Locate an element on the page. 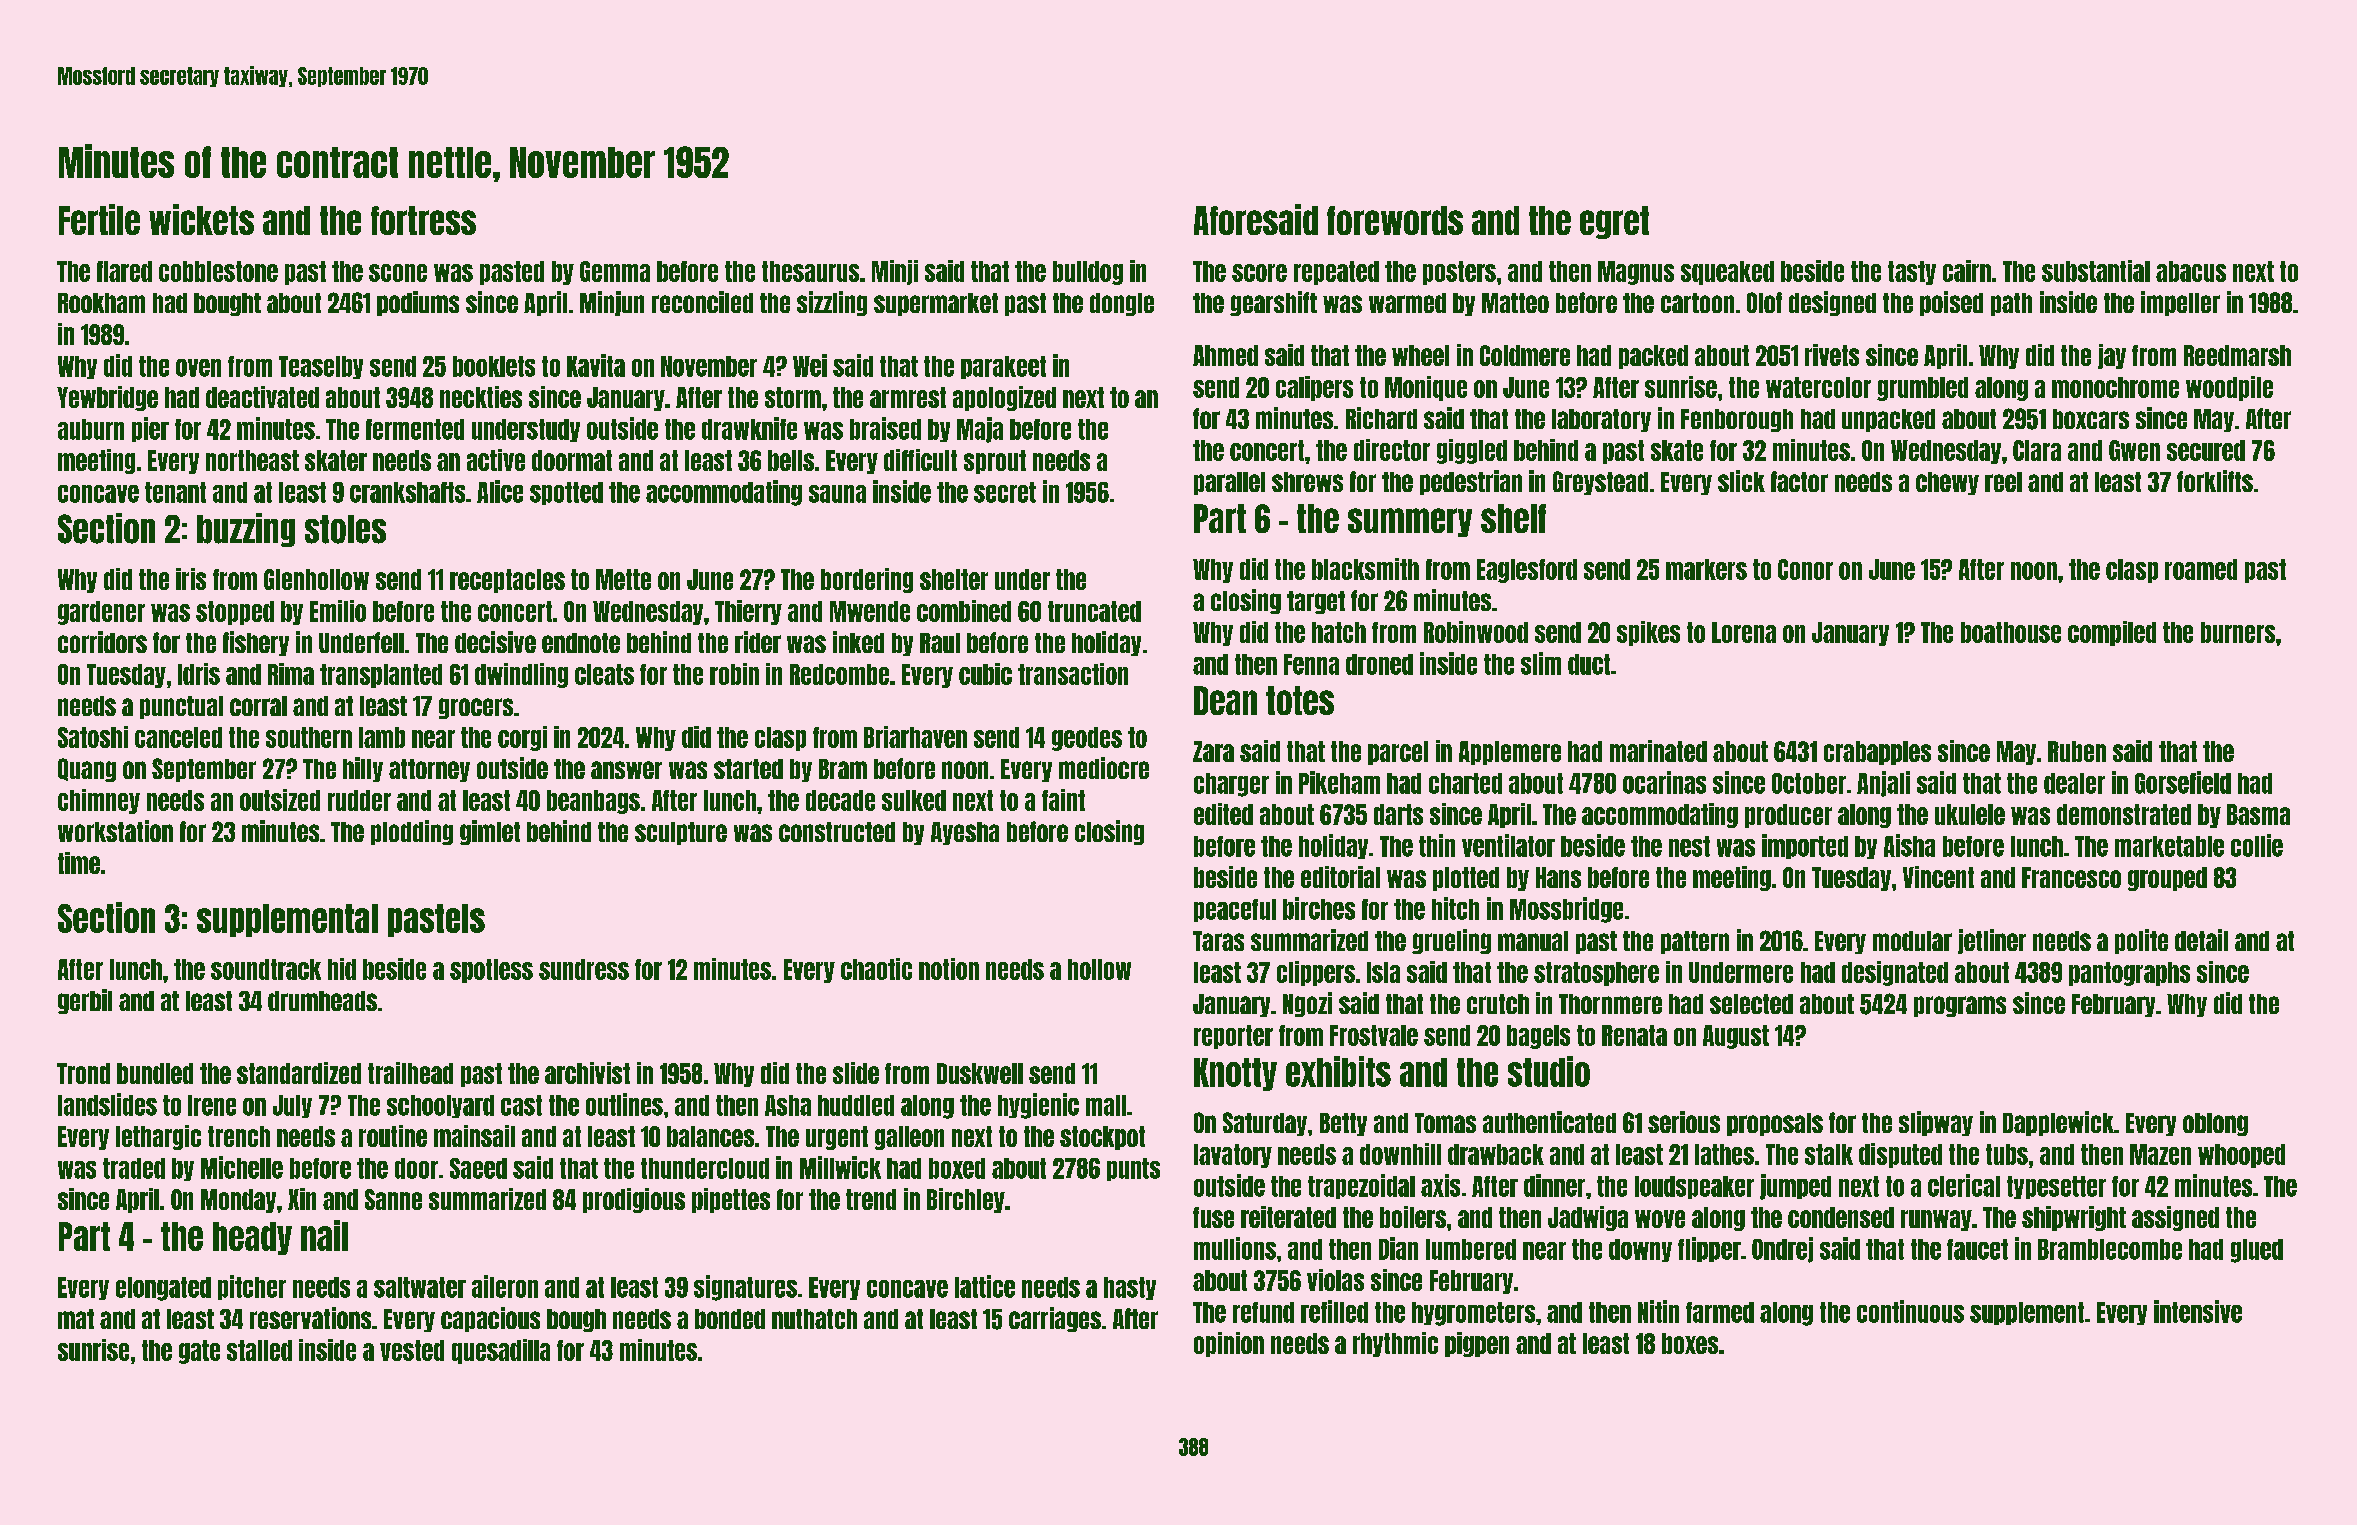  Rookham is located at coordinates (101, 303).
